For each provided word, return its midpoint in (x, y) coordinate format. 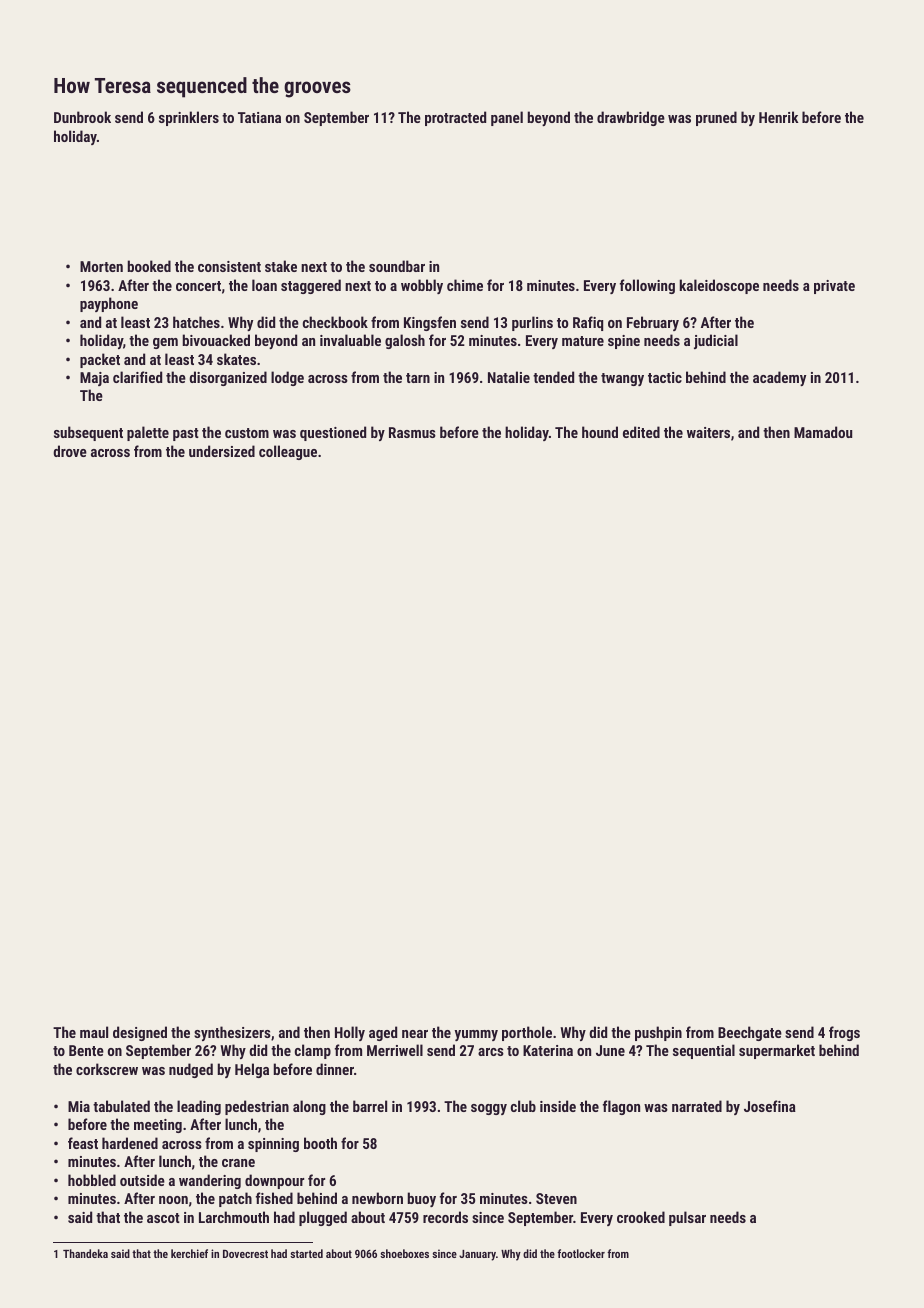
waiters (708, 432)
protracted (455, 118)
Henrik (778, 117)
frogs (844, 1033)
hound (600, 432)
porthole (527, 1033)
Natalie (509, 377)
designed (140, 1033)
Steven (556, 1198)
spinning (273, 1145)
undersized (222, 451)
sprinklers (189, 118)
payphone (109, 304)
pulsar (687, 1218)
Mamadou (823, 432)
